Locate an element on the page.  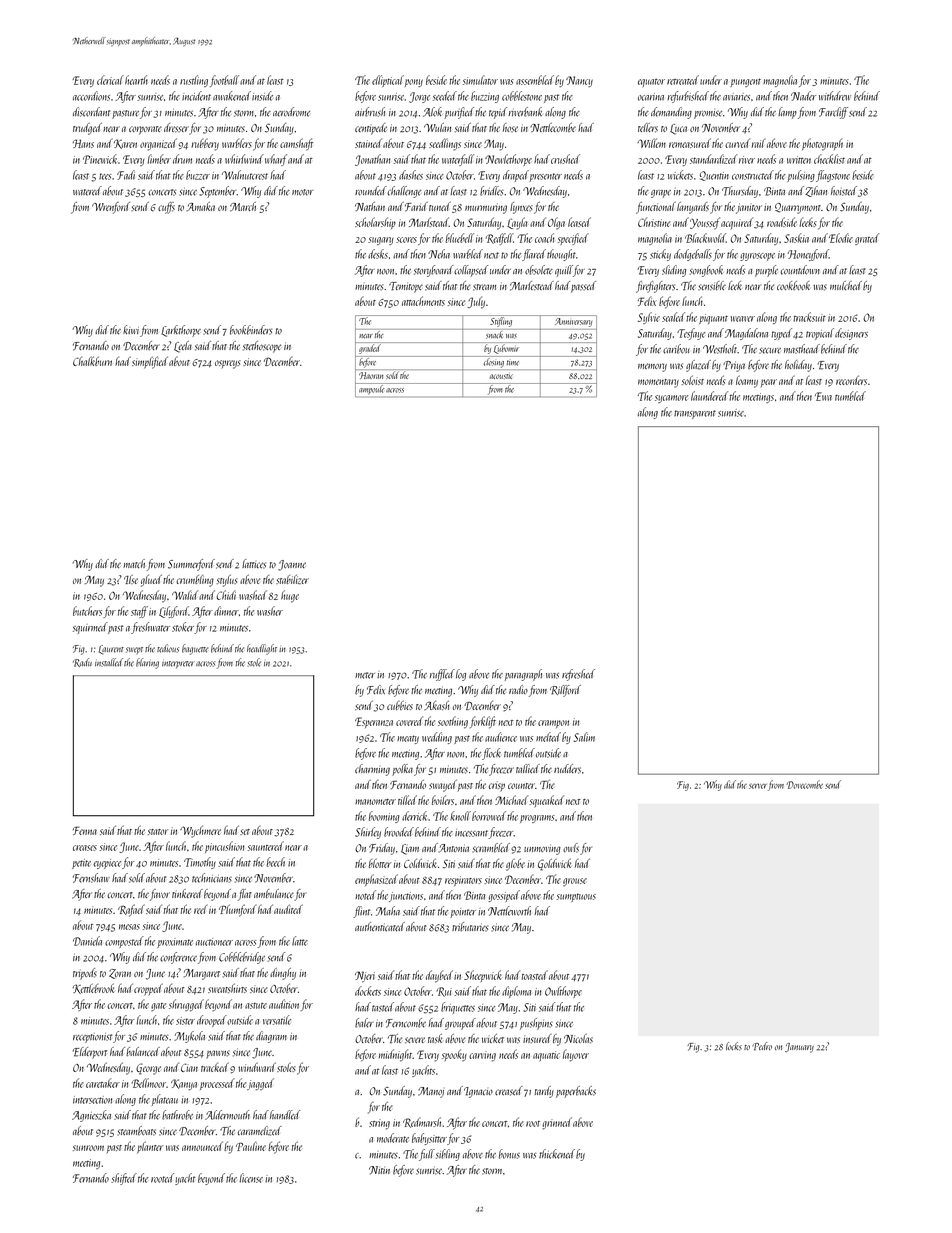
dresser is located at coordinates (176, 128).
